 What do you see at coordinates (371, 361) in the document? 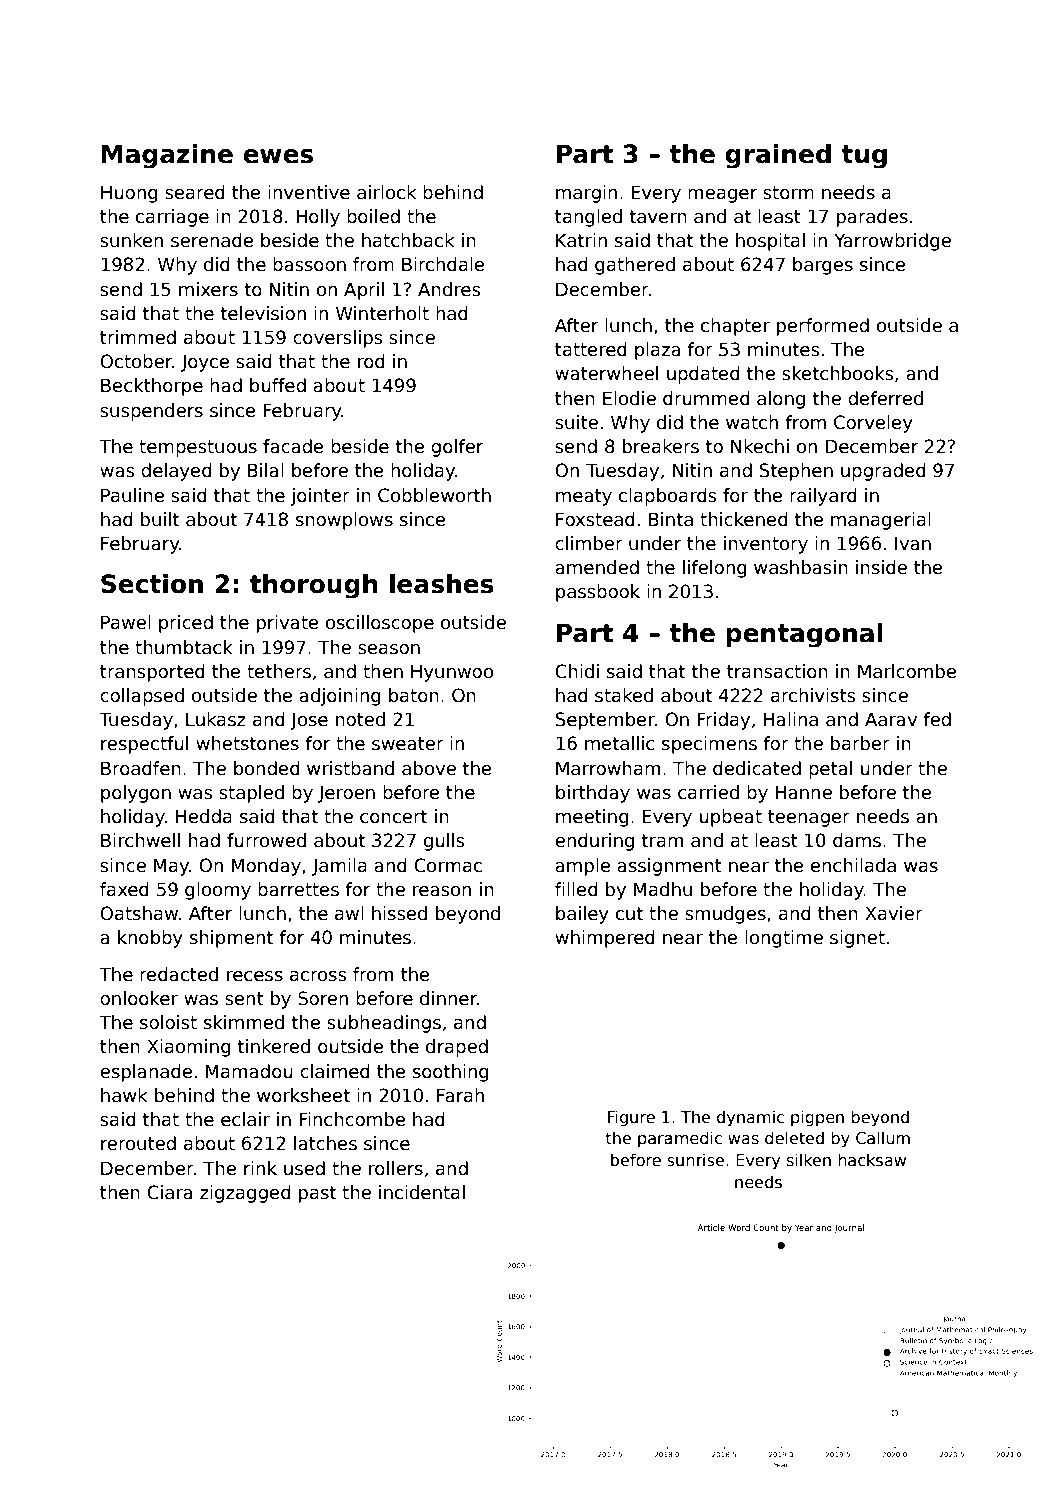
I see `rod` at bounding box center [371, 361].
